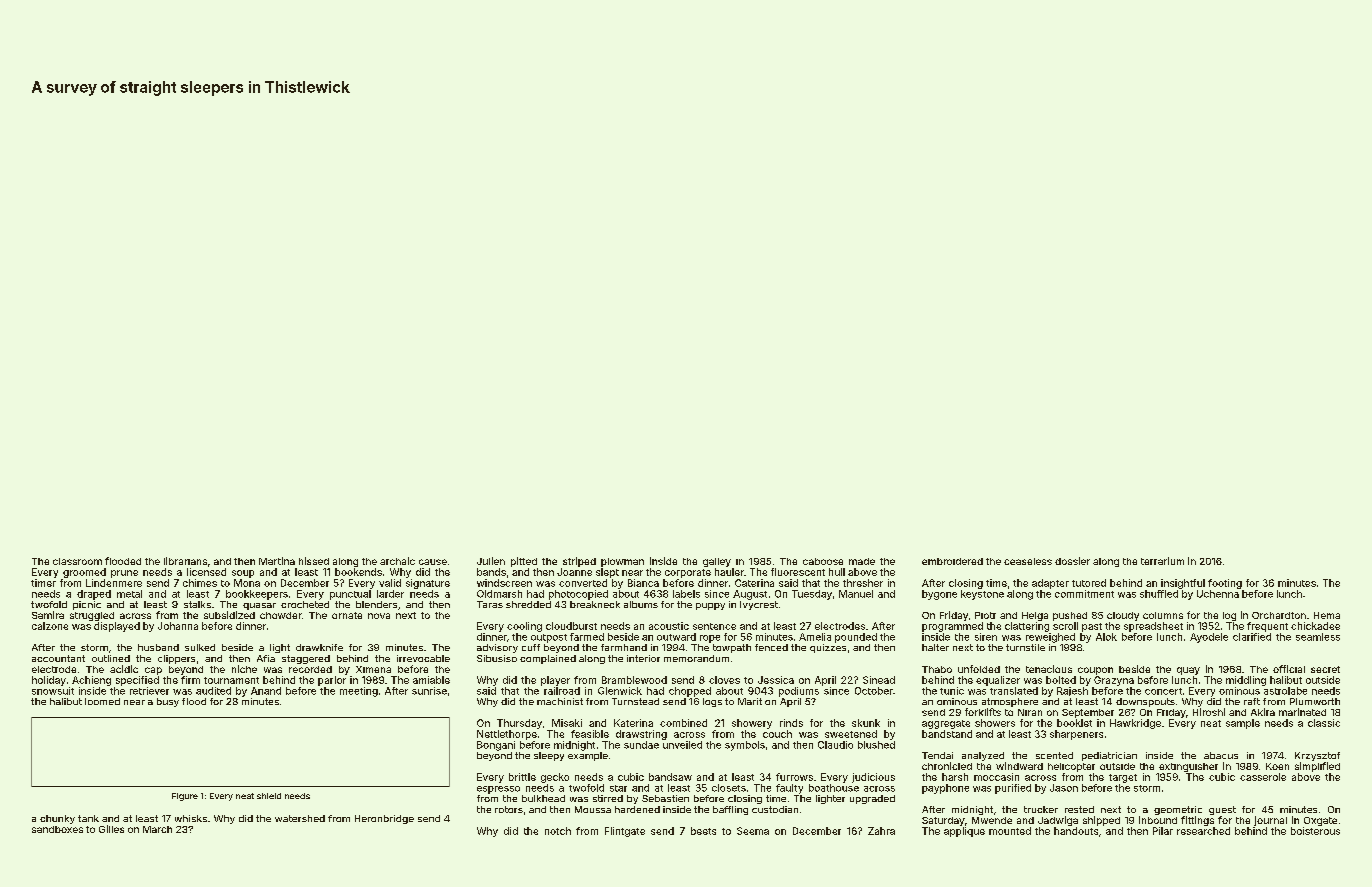  What do you see at coordinates (185, 561) in the screenshot?
I see `librarians` at bounding box center [185, 561].
